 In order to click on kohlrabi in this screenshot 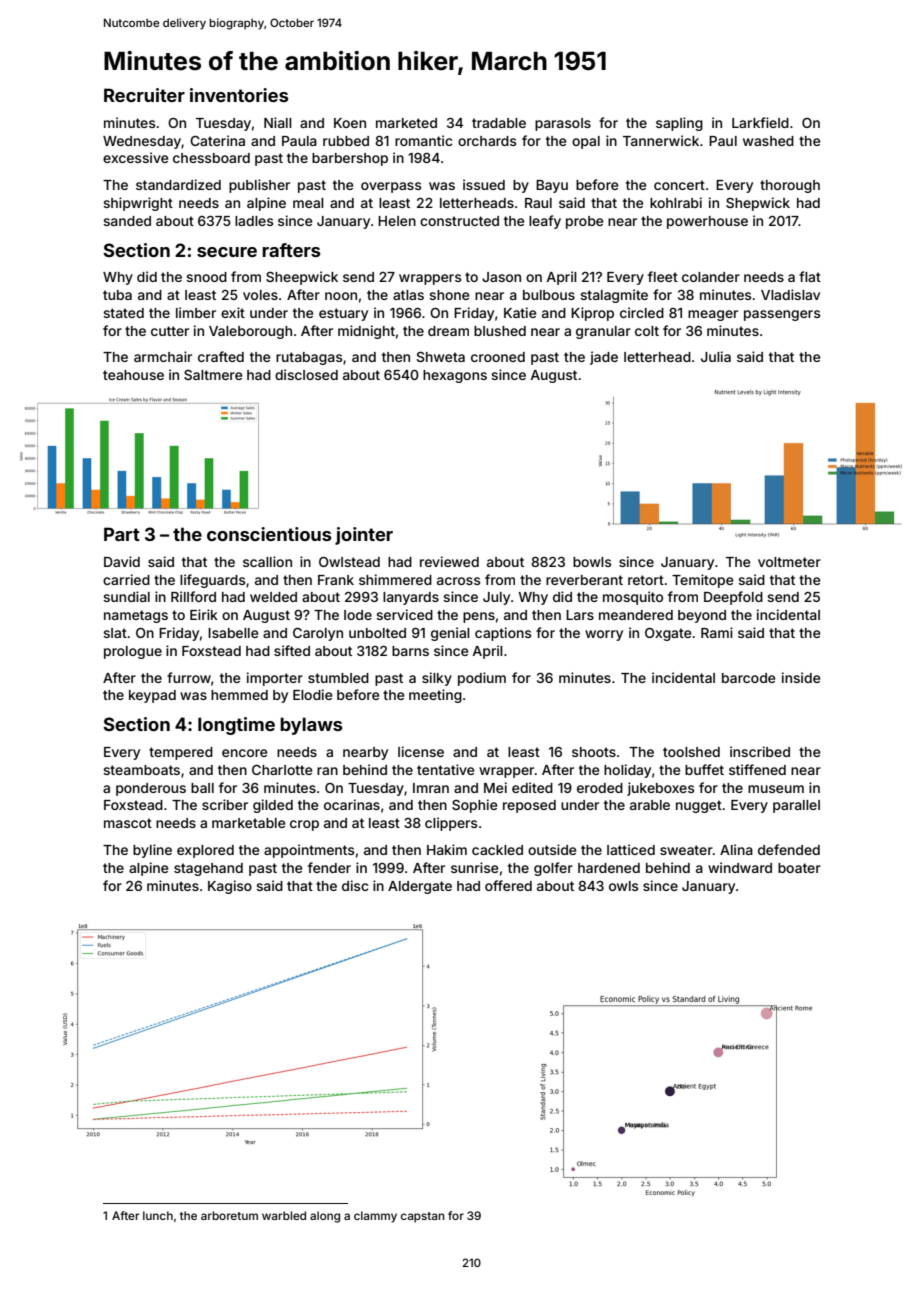, I will do `click(676, 202)`.
